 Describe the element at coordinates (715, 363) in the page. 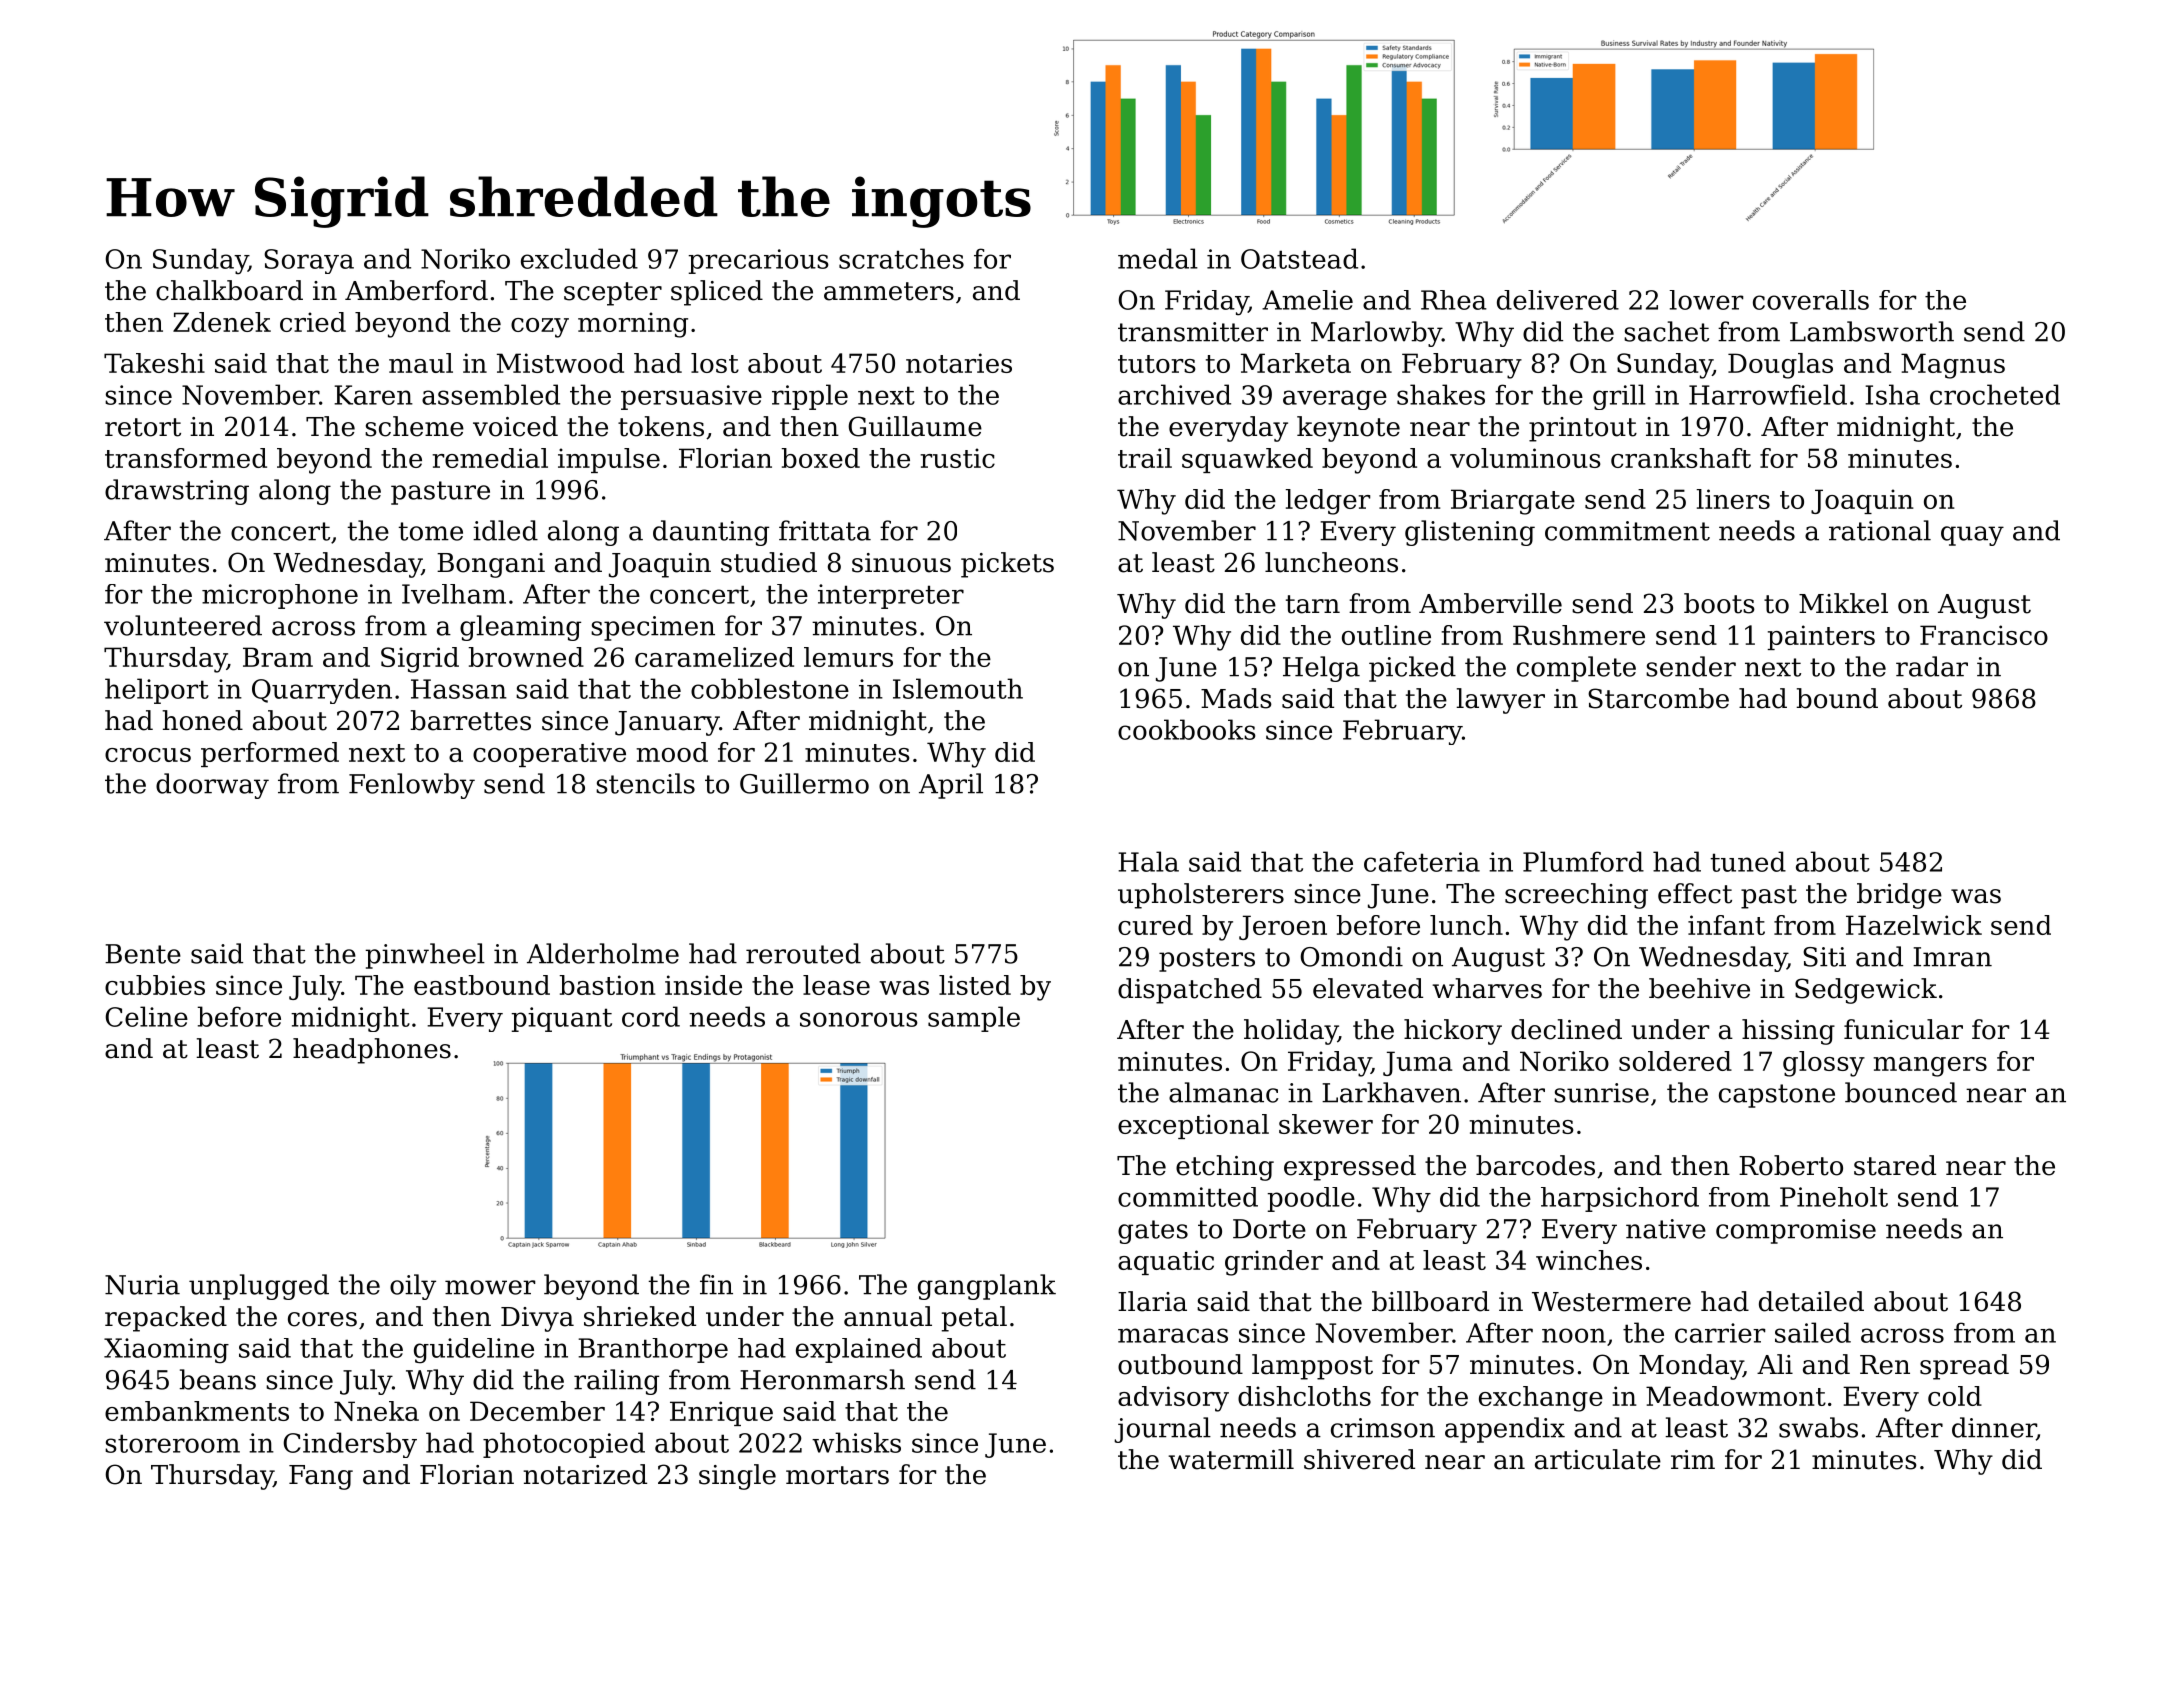

I see `lost` at that location.
